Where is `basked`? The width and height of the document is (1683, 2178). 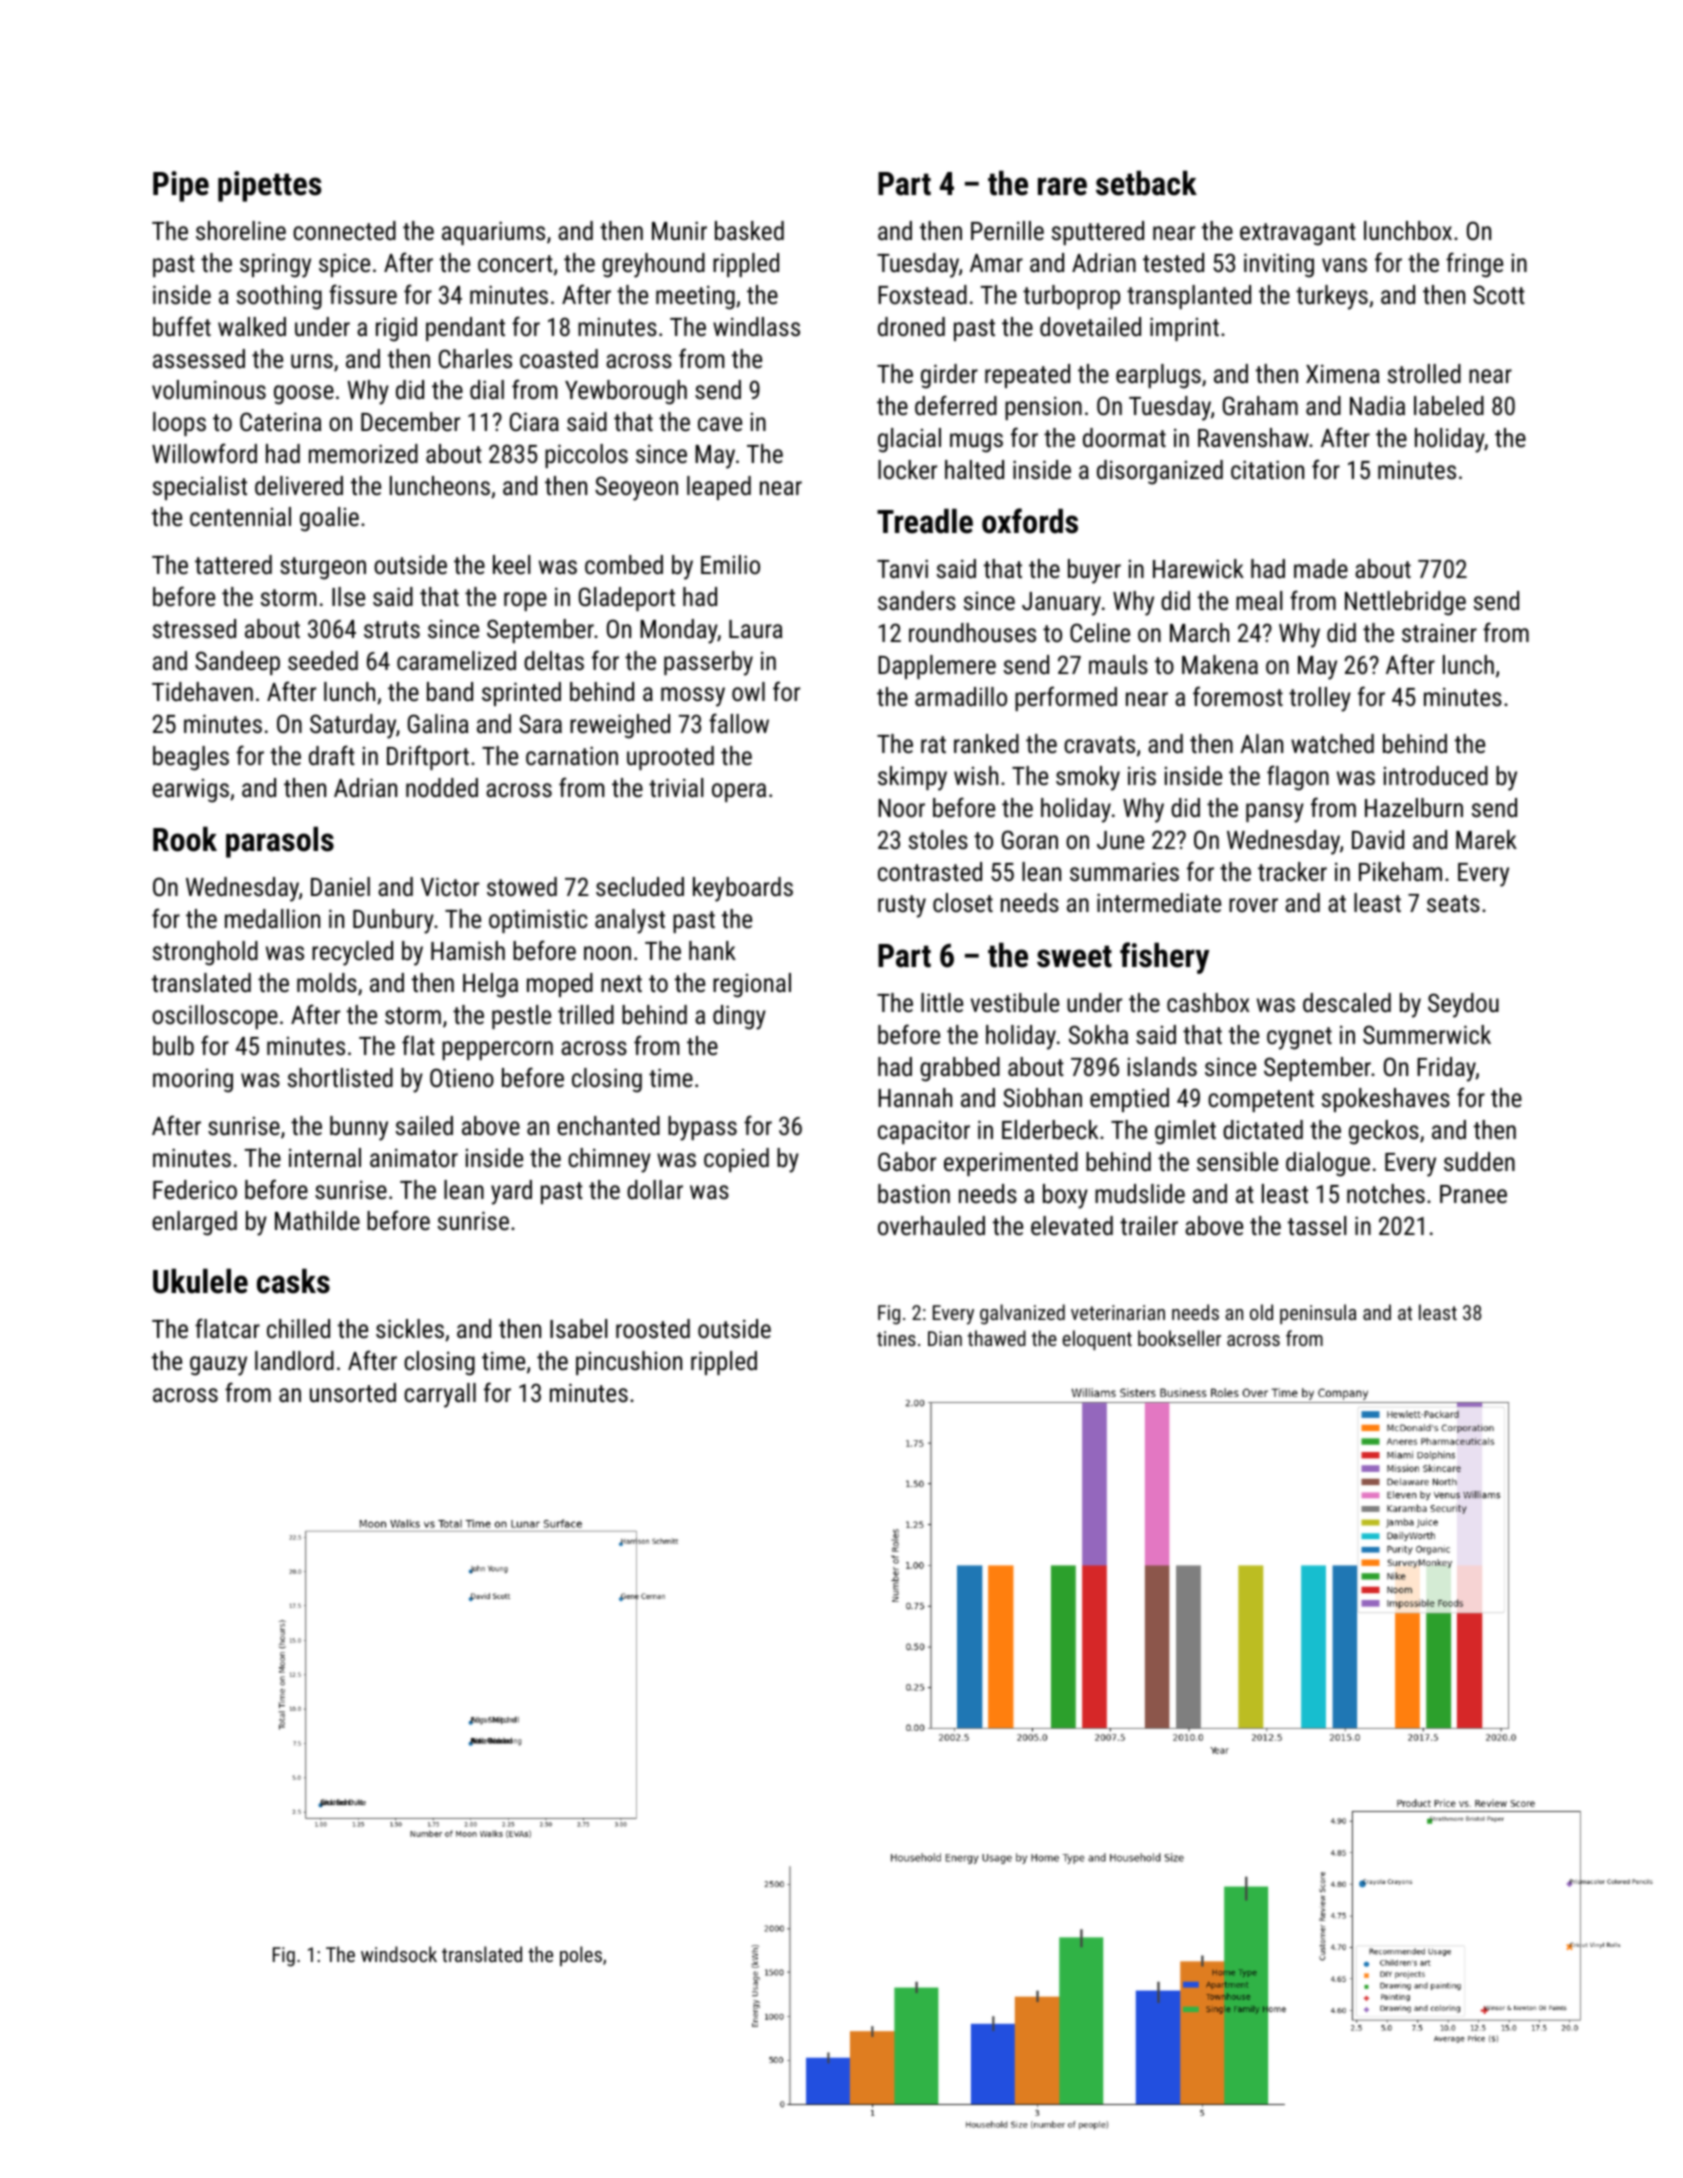 basked is located at coordinates (749, 230).
